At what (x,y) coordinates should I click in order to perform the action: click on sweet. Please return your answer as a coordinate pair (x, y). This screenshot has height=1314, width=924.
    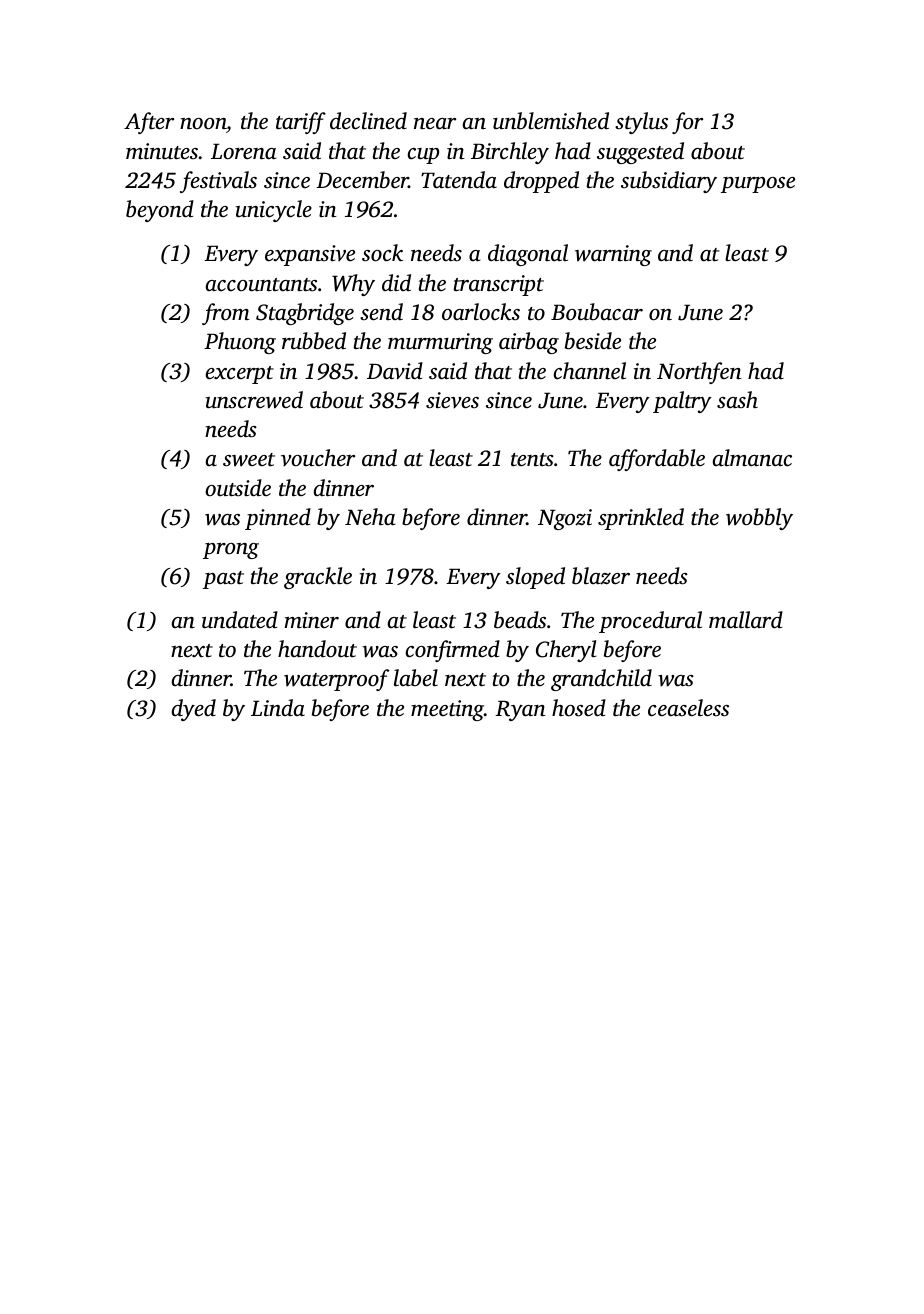
    Looking at the image, I should click on (249, 460).
